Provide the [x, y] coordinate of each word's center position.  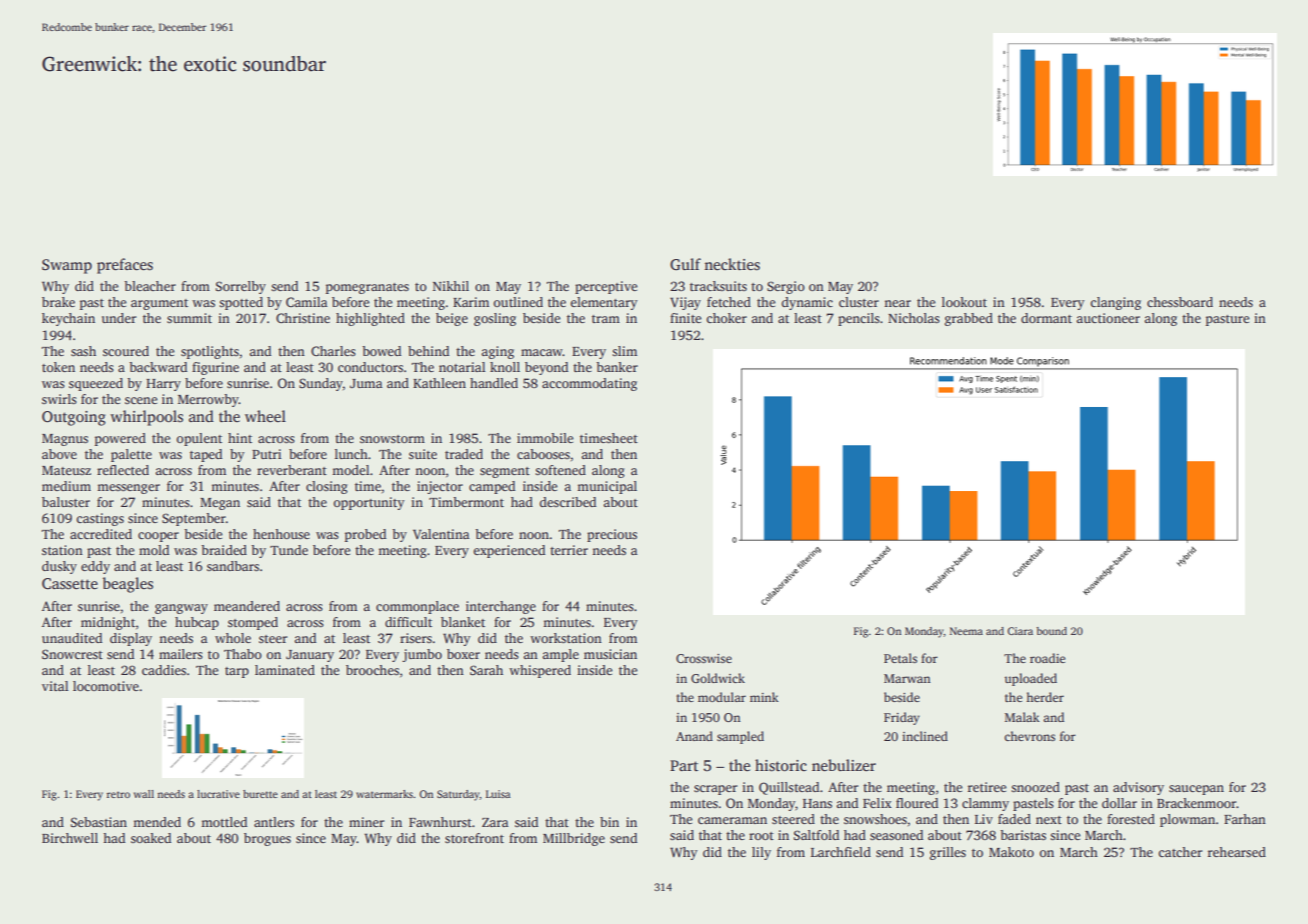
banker [617, 367]
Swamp [67, 266]
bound [1051, 631]
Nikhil [451, 286]
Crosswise [704, 658]
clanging [1115, 303]
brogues [267, 839]
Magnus [65, 440]
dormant [1046, 318]
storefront [474, 838]
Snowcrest [72, 654]
